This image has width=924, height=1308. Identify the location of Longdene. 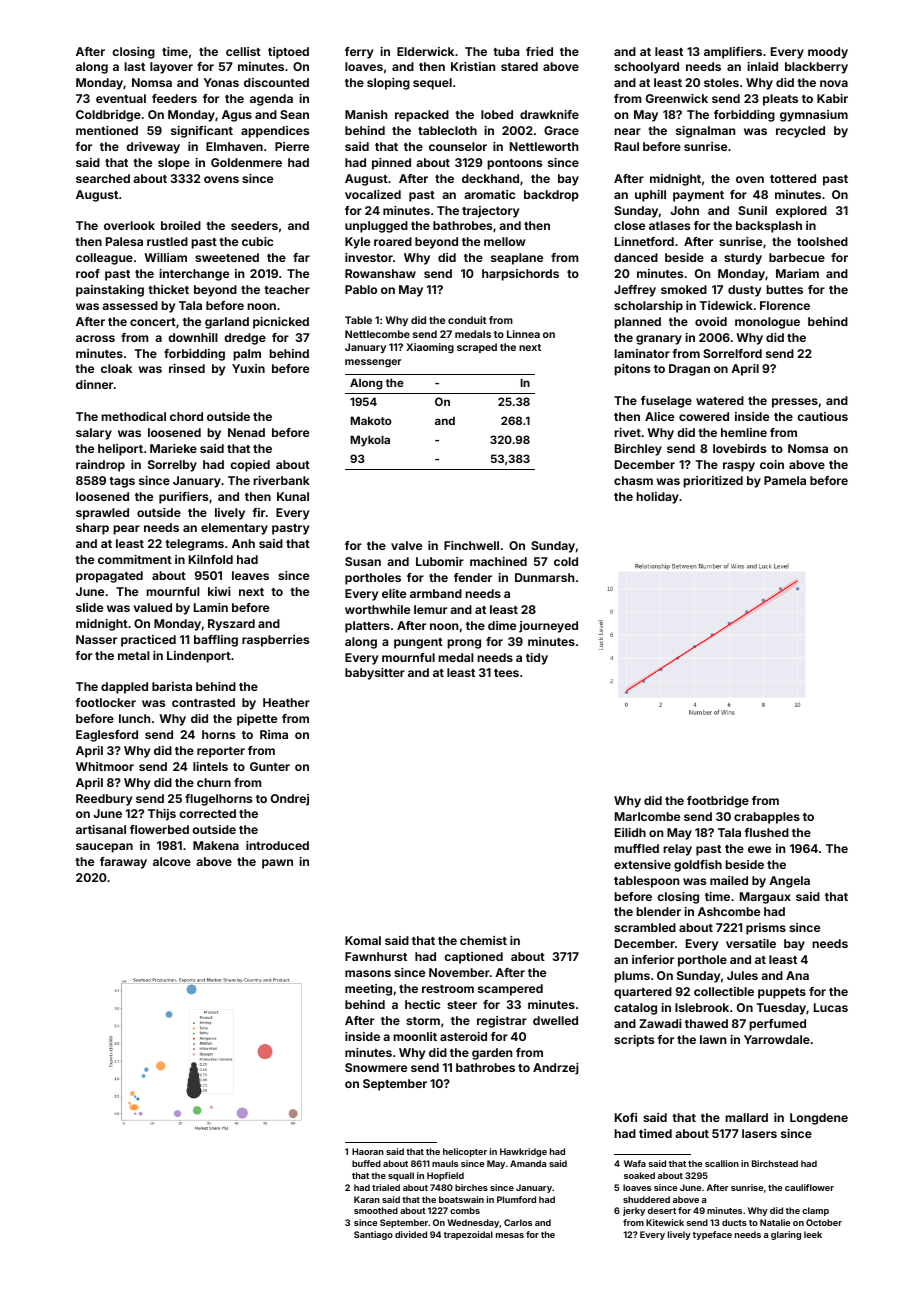
(819, 1119).
